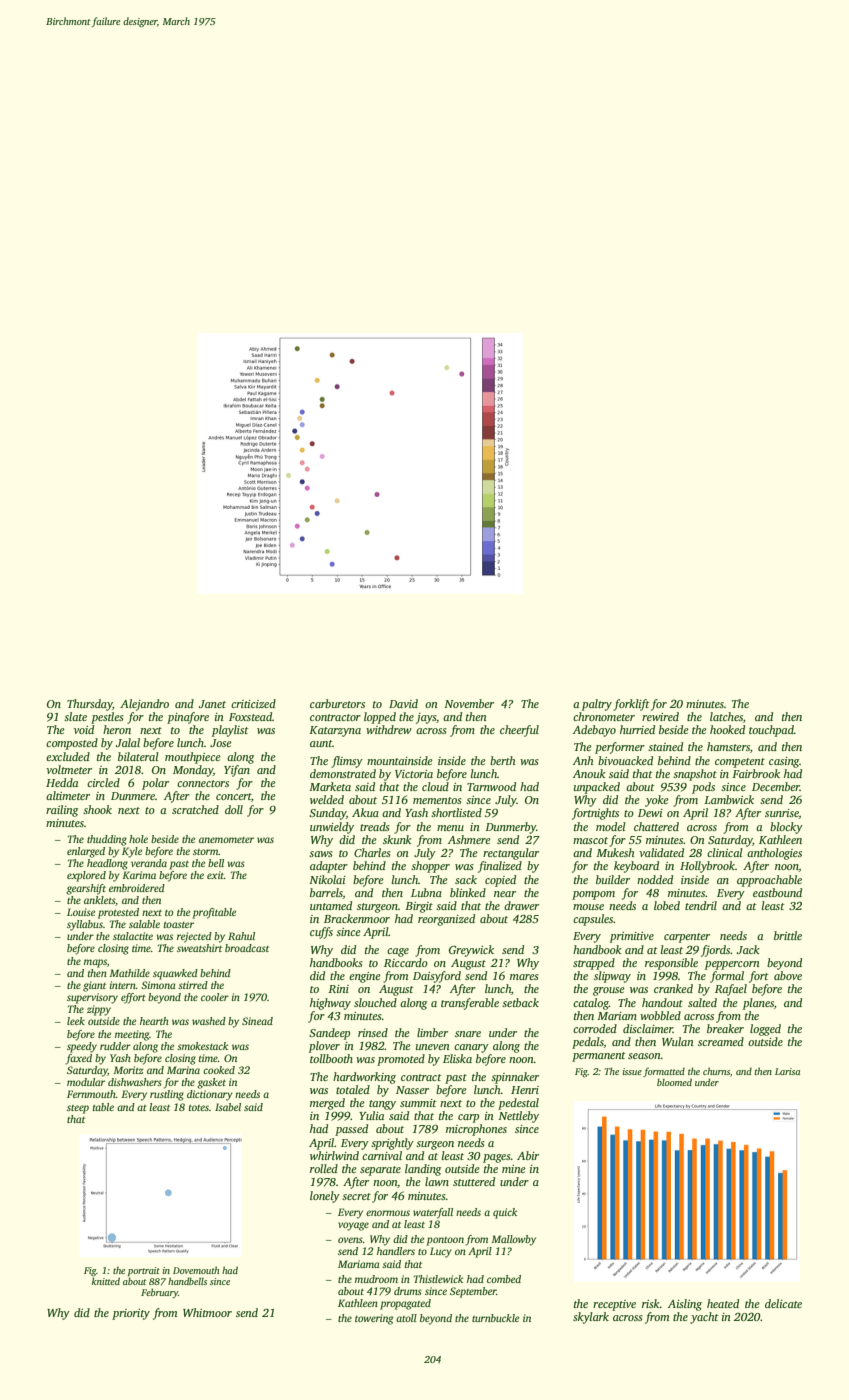 This screenshot has height=1400, width=849. What do you see at coordinates (321, 933) in the screenshot?
I see `cuffs` at bounding box center [321, 933].
